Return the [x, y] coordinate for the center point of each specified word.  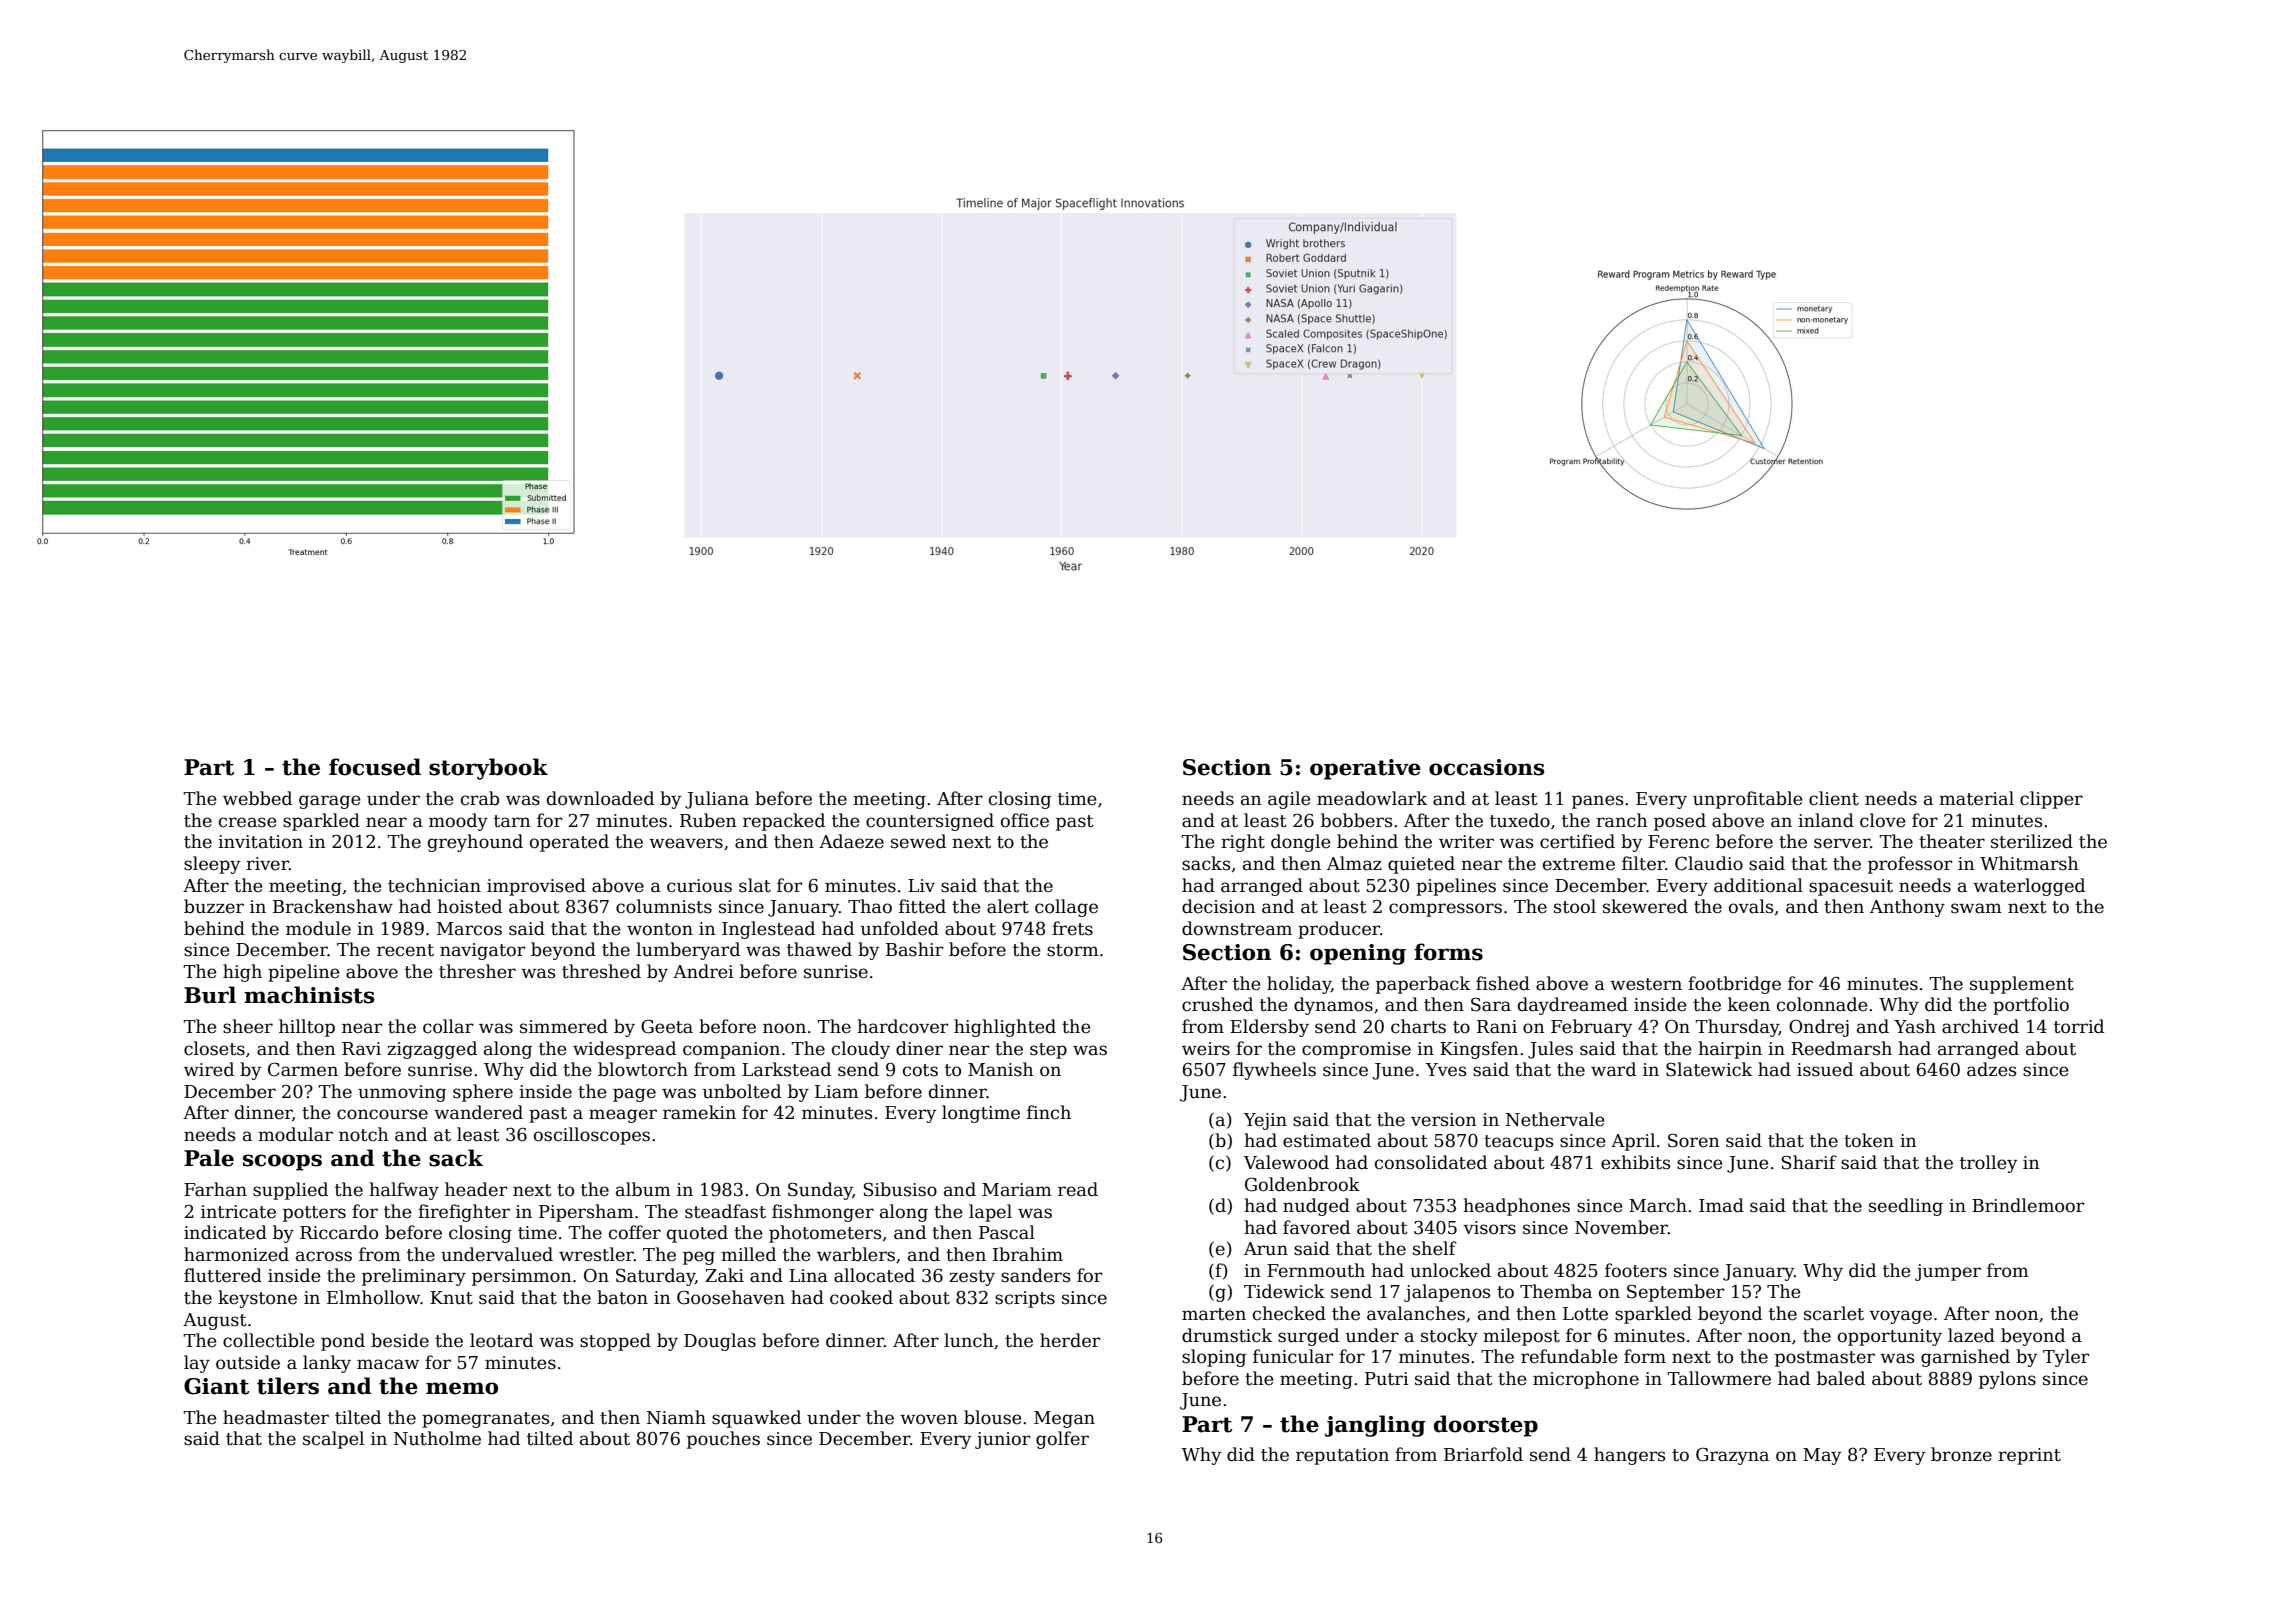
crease [248, 822]
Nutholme [437, 1438]
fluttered [223, 1275]
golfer [1062, 1440]
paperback [1423, 985]
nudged [1316, 1207]
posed [1680, 822]
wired [209, 1069]
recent [405, 950]
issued [1825, 1069]
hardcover [902, 1026]
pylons [2007, 1380]
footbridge [1734, 985]
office [1025, 820]
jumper [1948, 1272]
